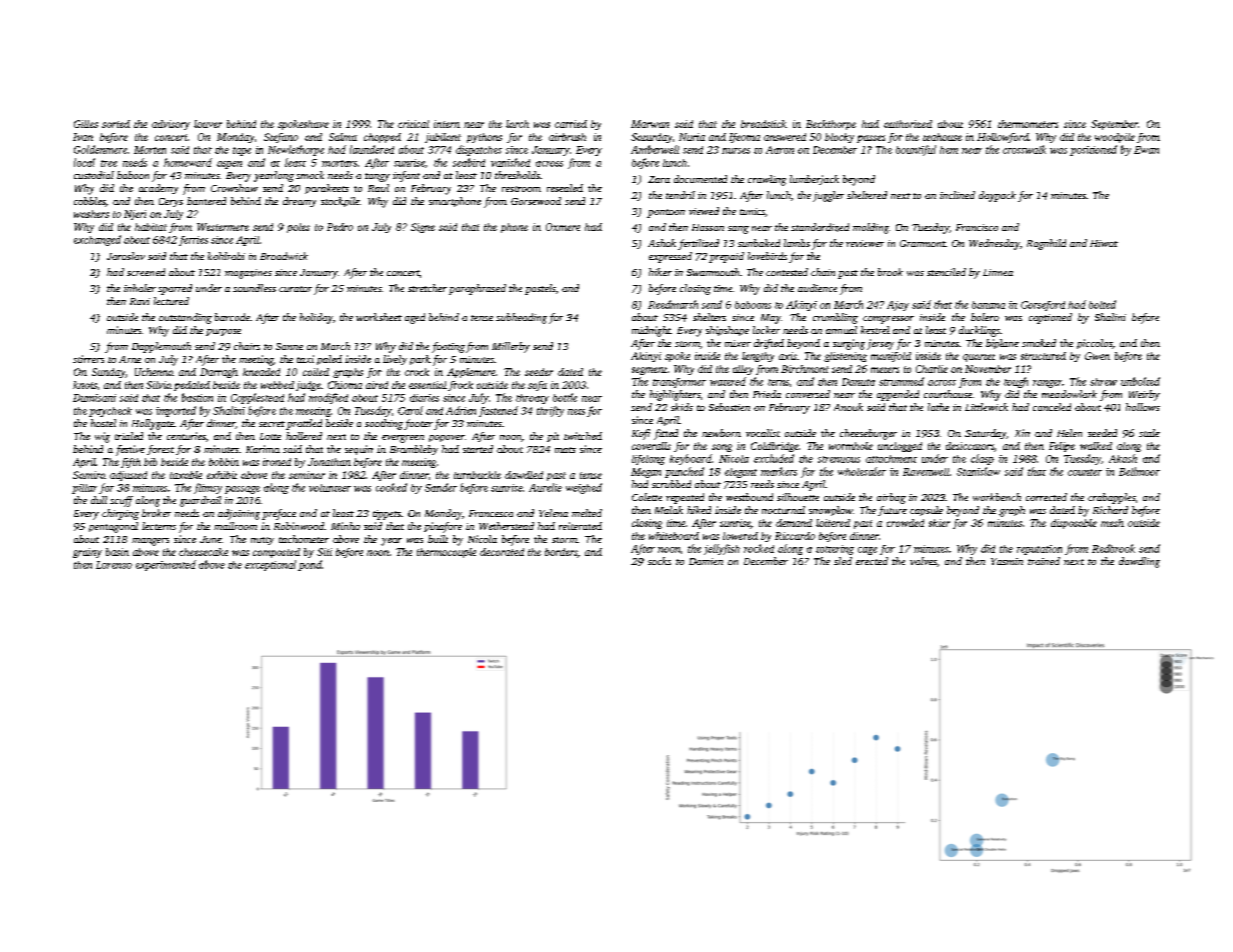  I want to click on pond, so click(310, 565).
